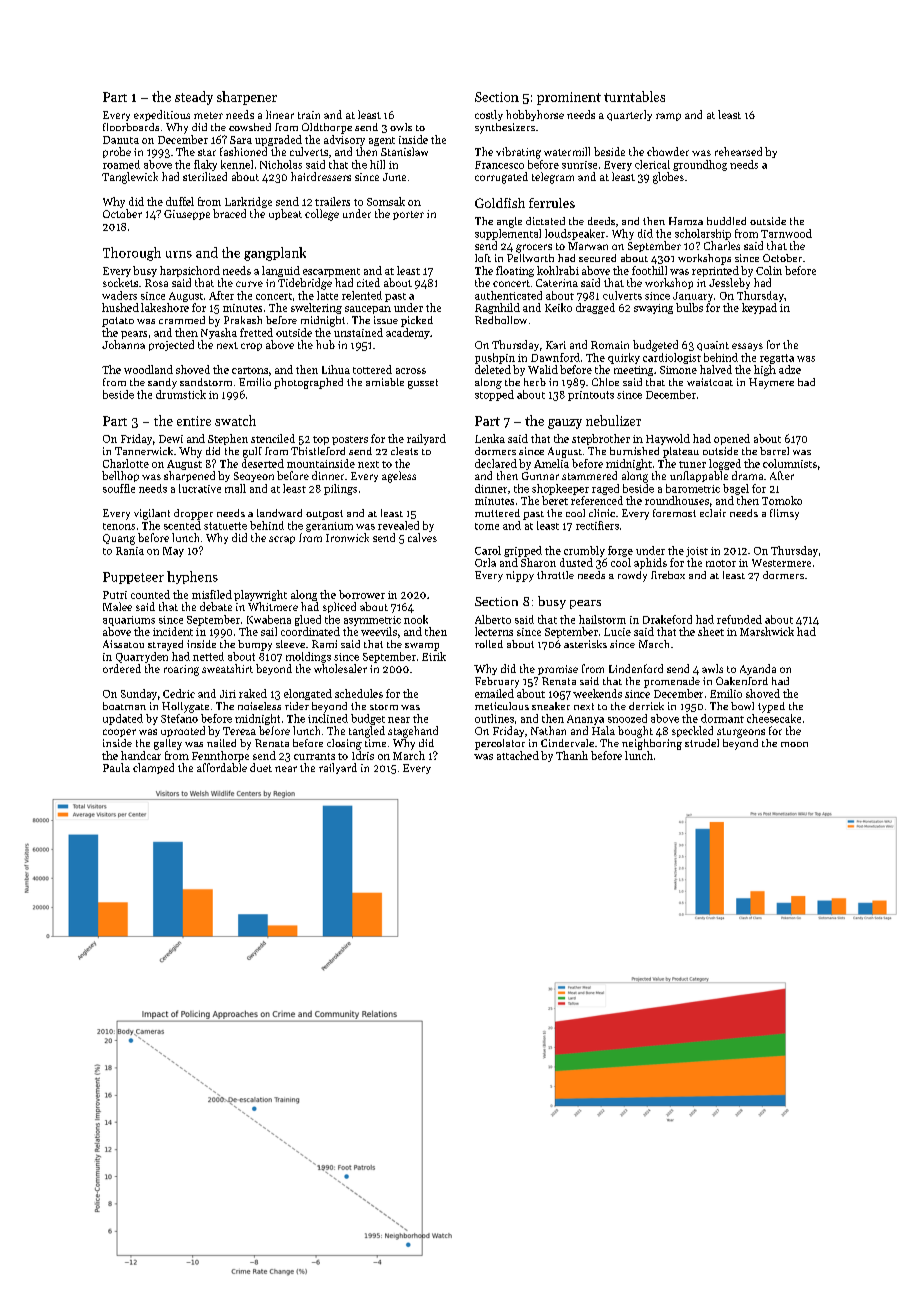  What do you see at coordinates (404, 151) in the screenshot?
I see `Stanislaw` at bounding box center [404, 151].
